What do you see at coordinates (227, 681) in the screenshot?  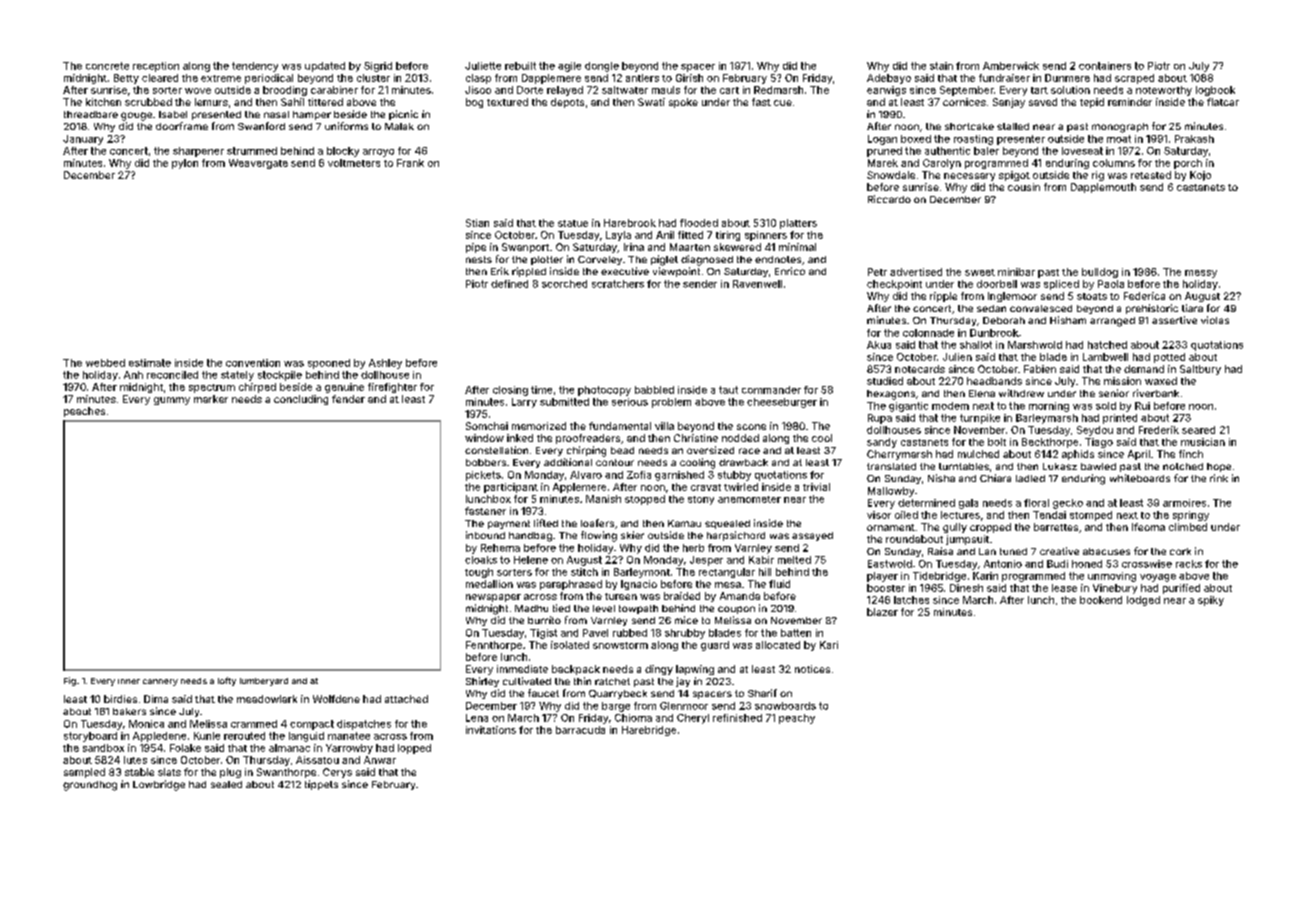 I see `lofty` at bounding box center [227, 681].
